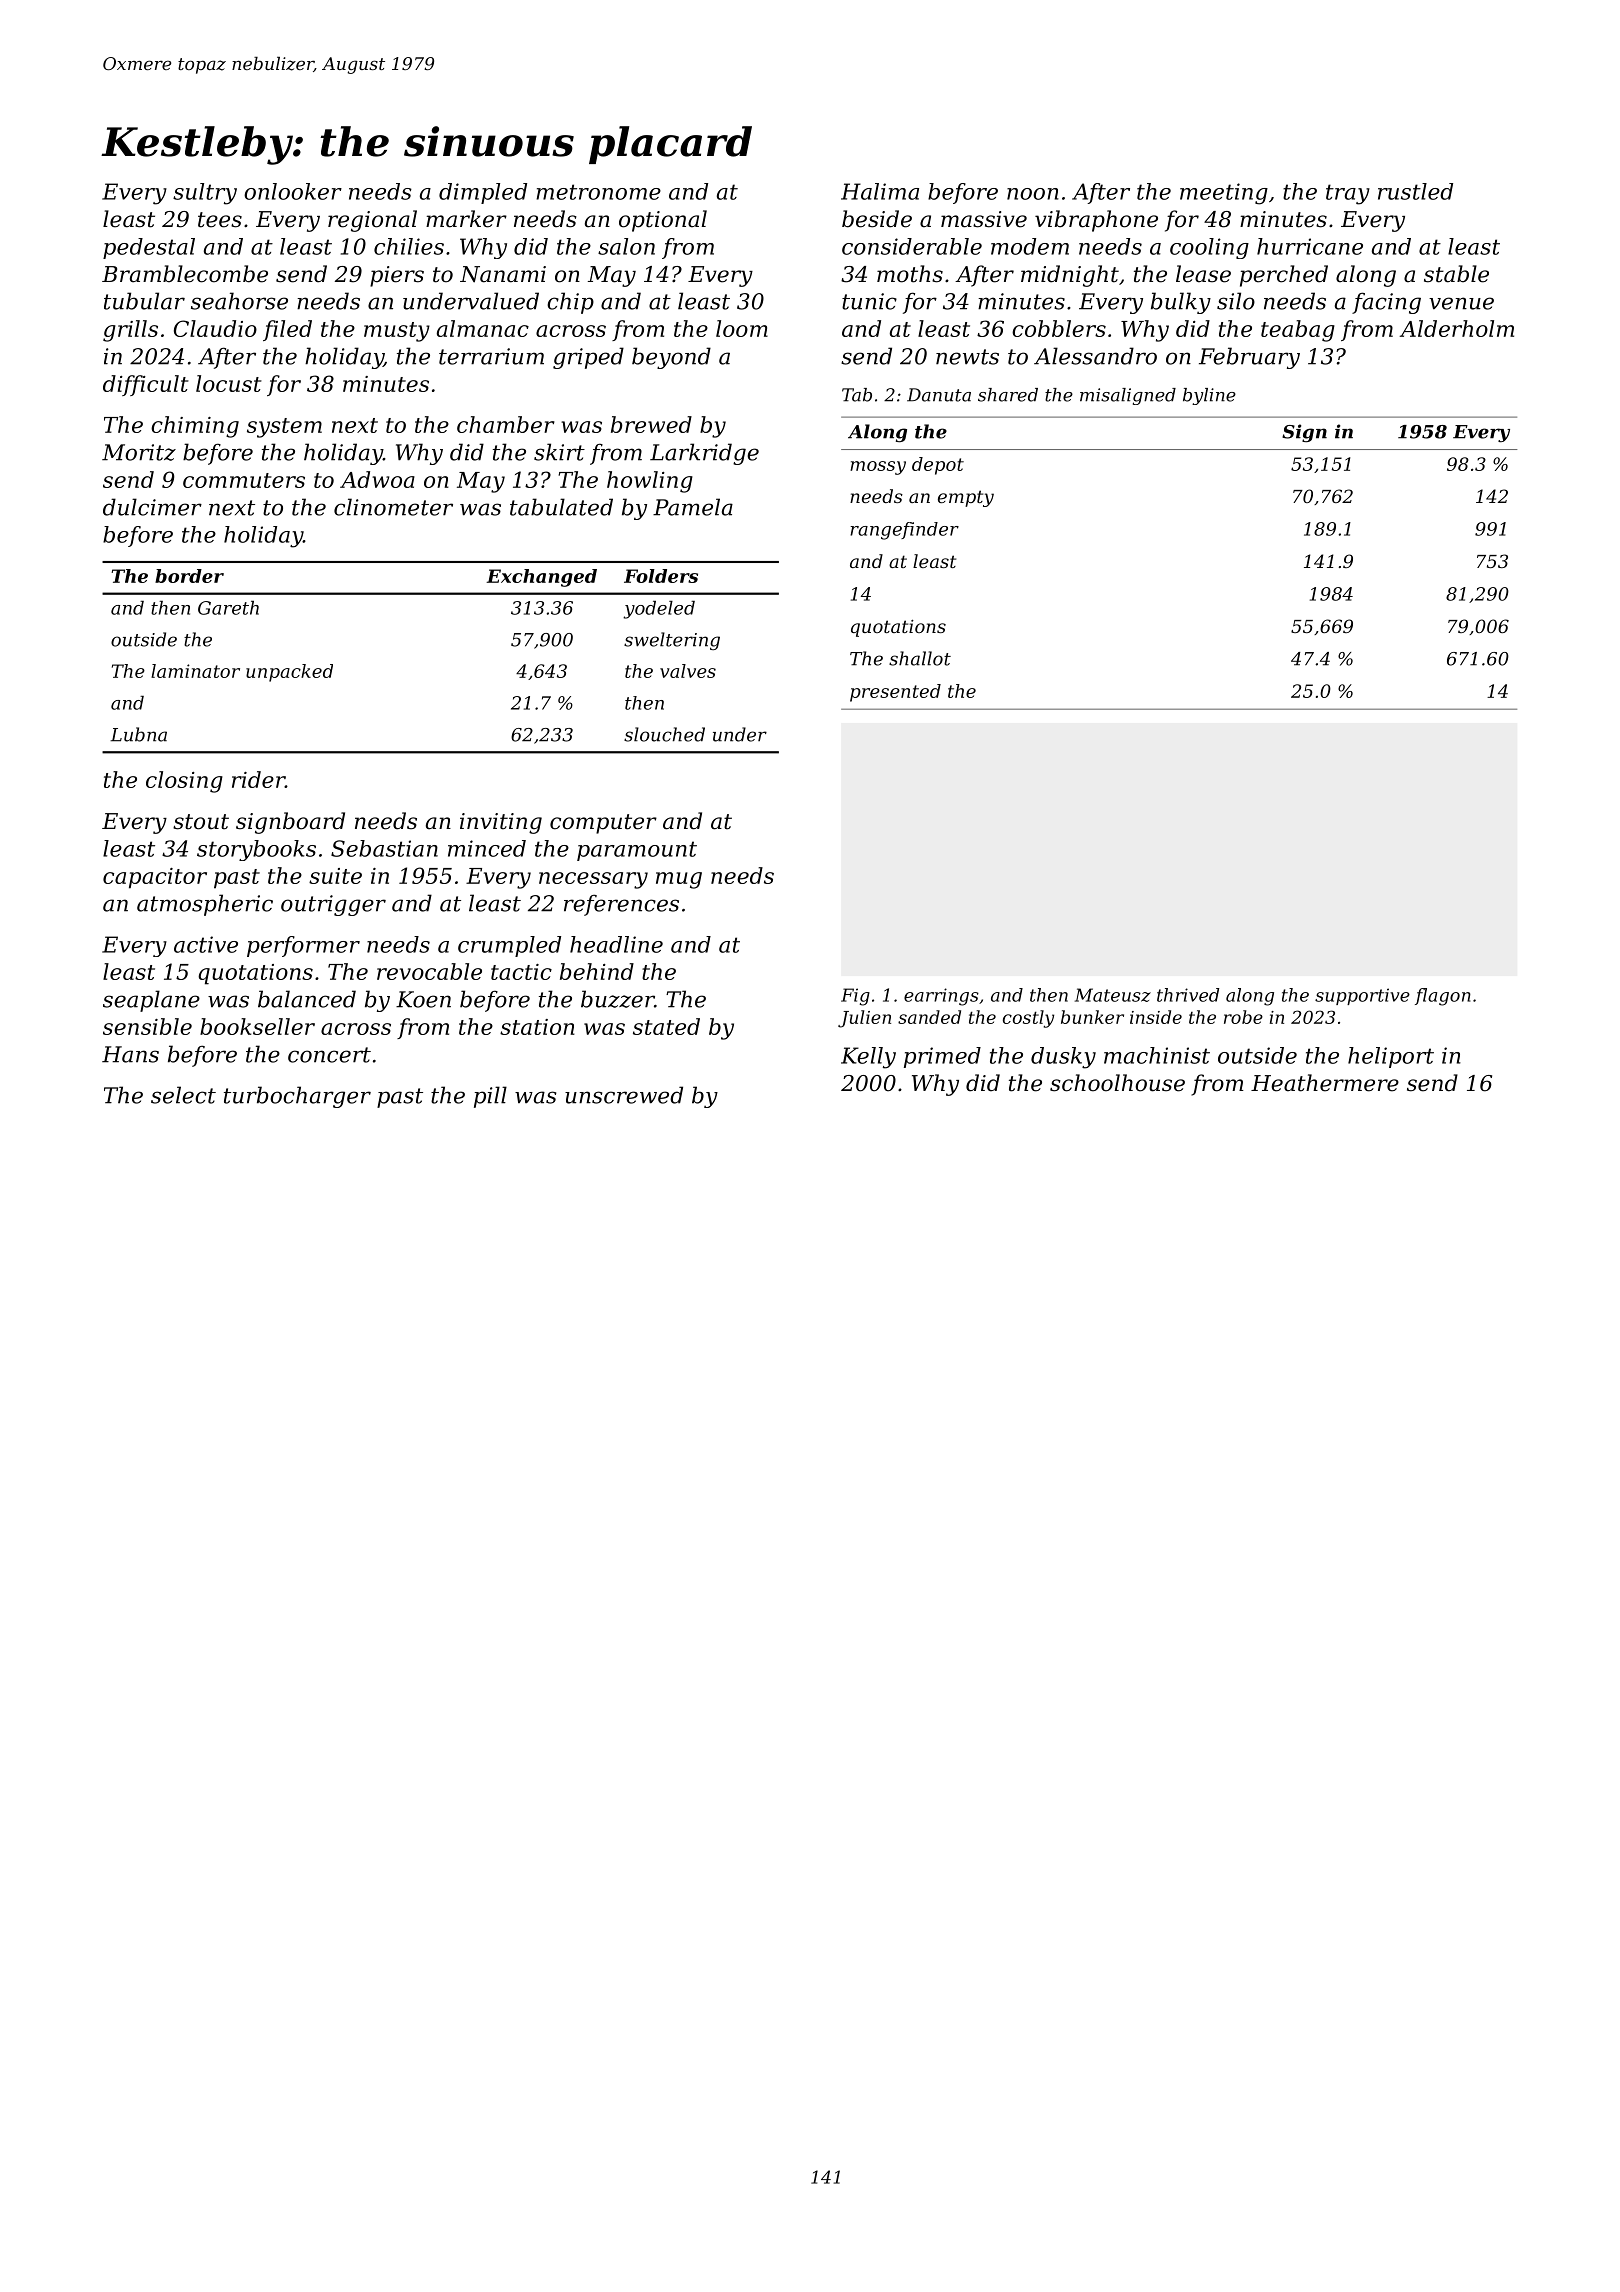 Image resolution: width=1620 pixels, height=2292 pixels. I want to click on depot, so click(938, 466).
